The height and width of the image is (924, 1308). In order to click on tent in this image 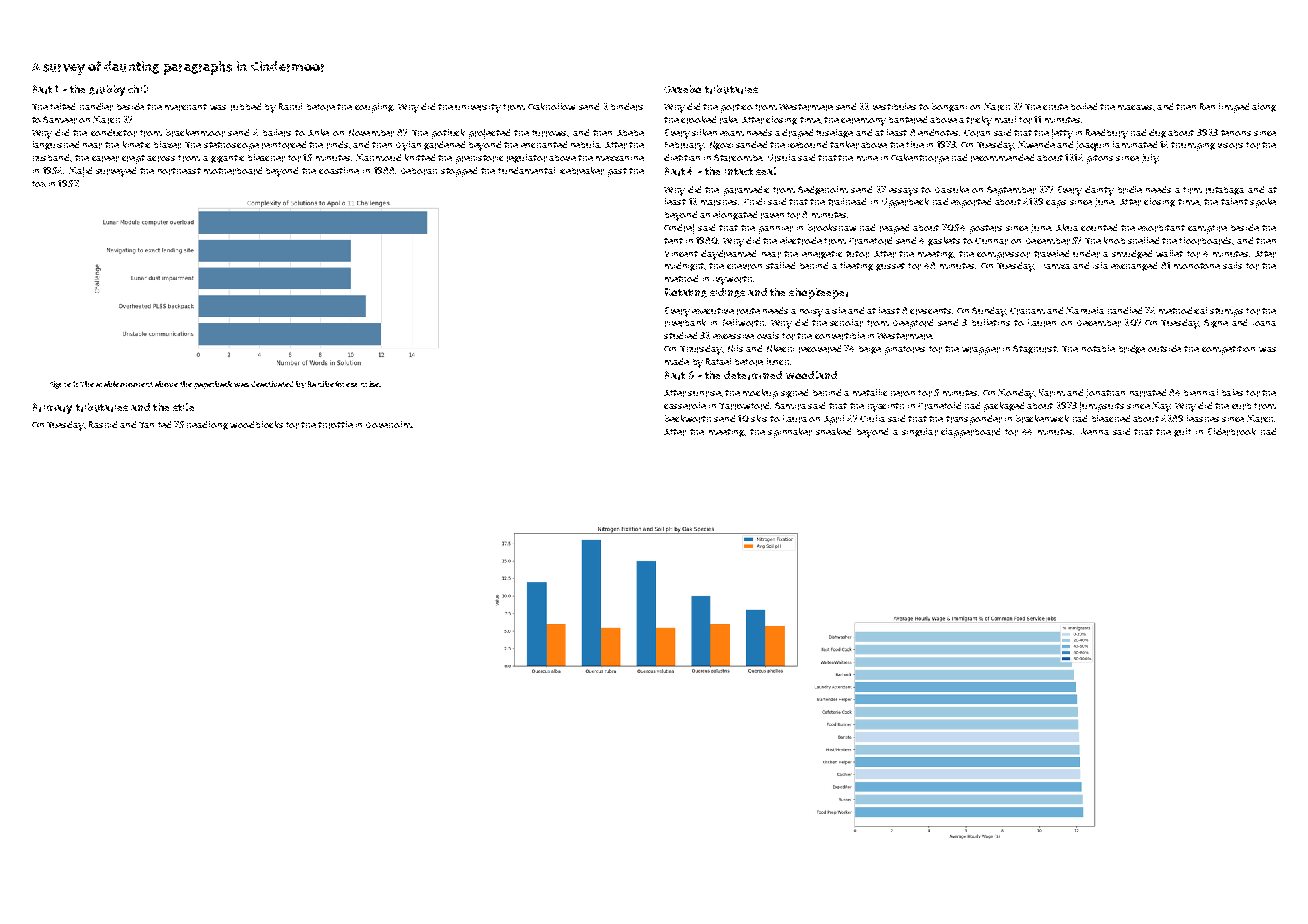, I will do `click(673, 241)`.
